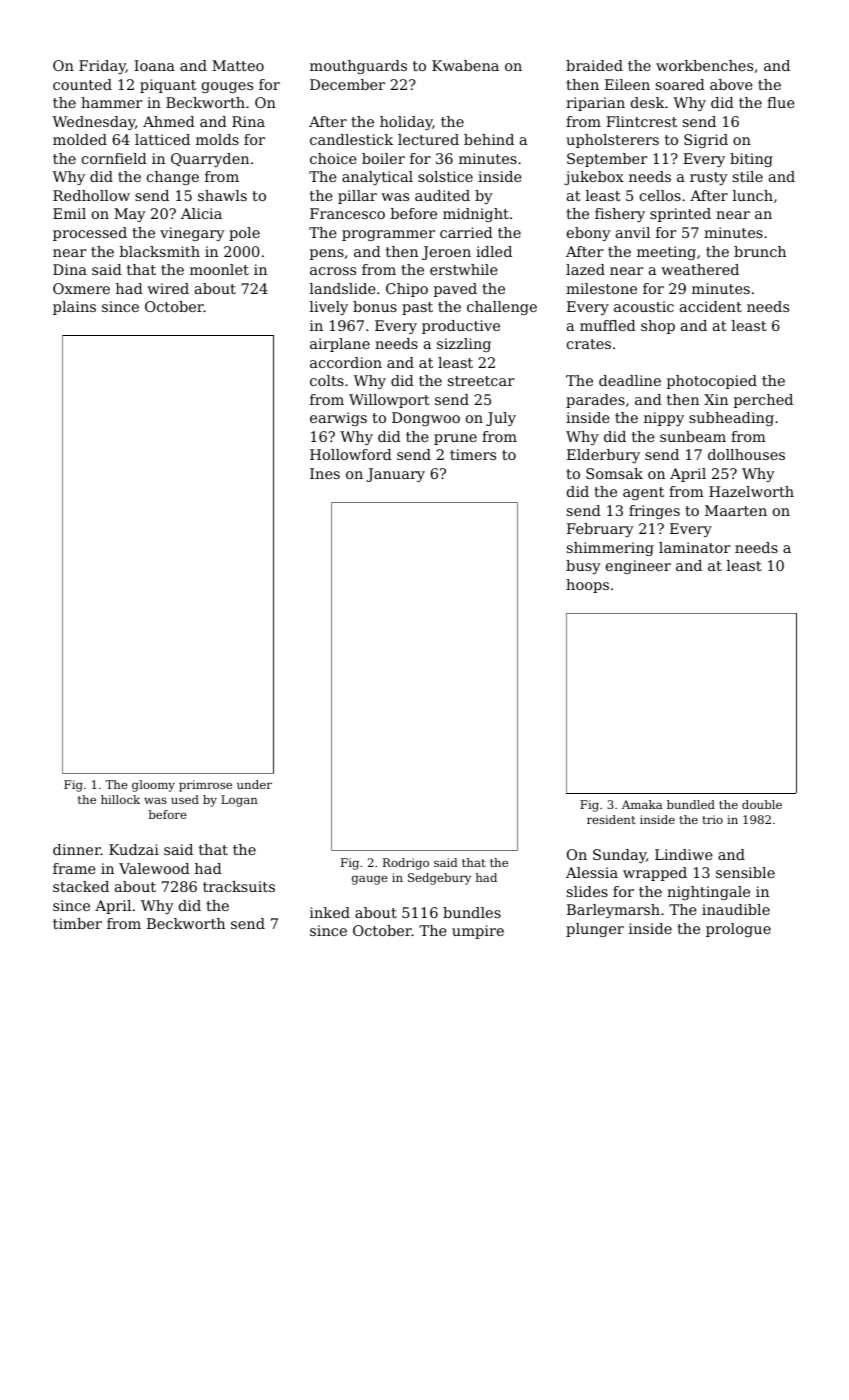  I want to click on hoops, so click(587, 586).
